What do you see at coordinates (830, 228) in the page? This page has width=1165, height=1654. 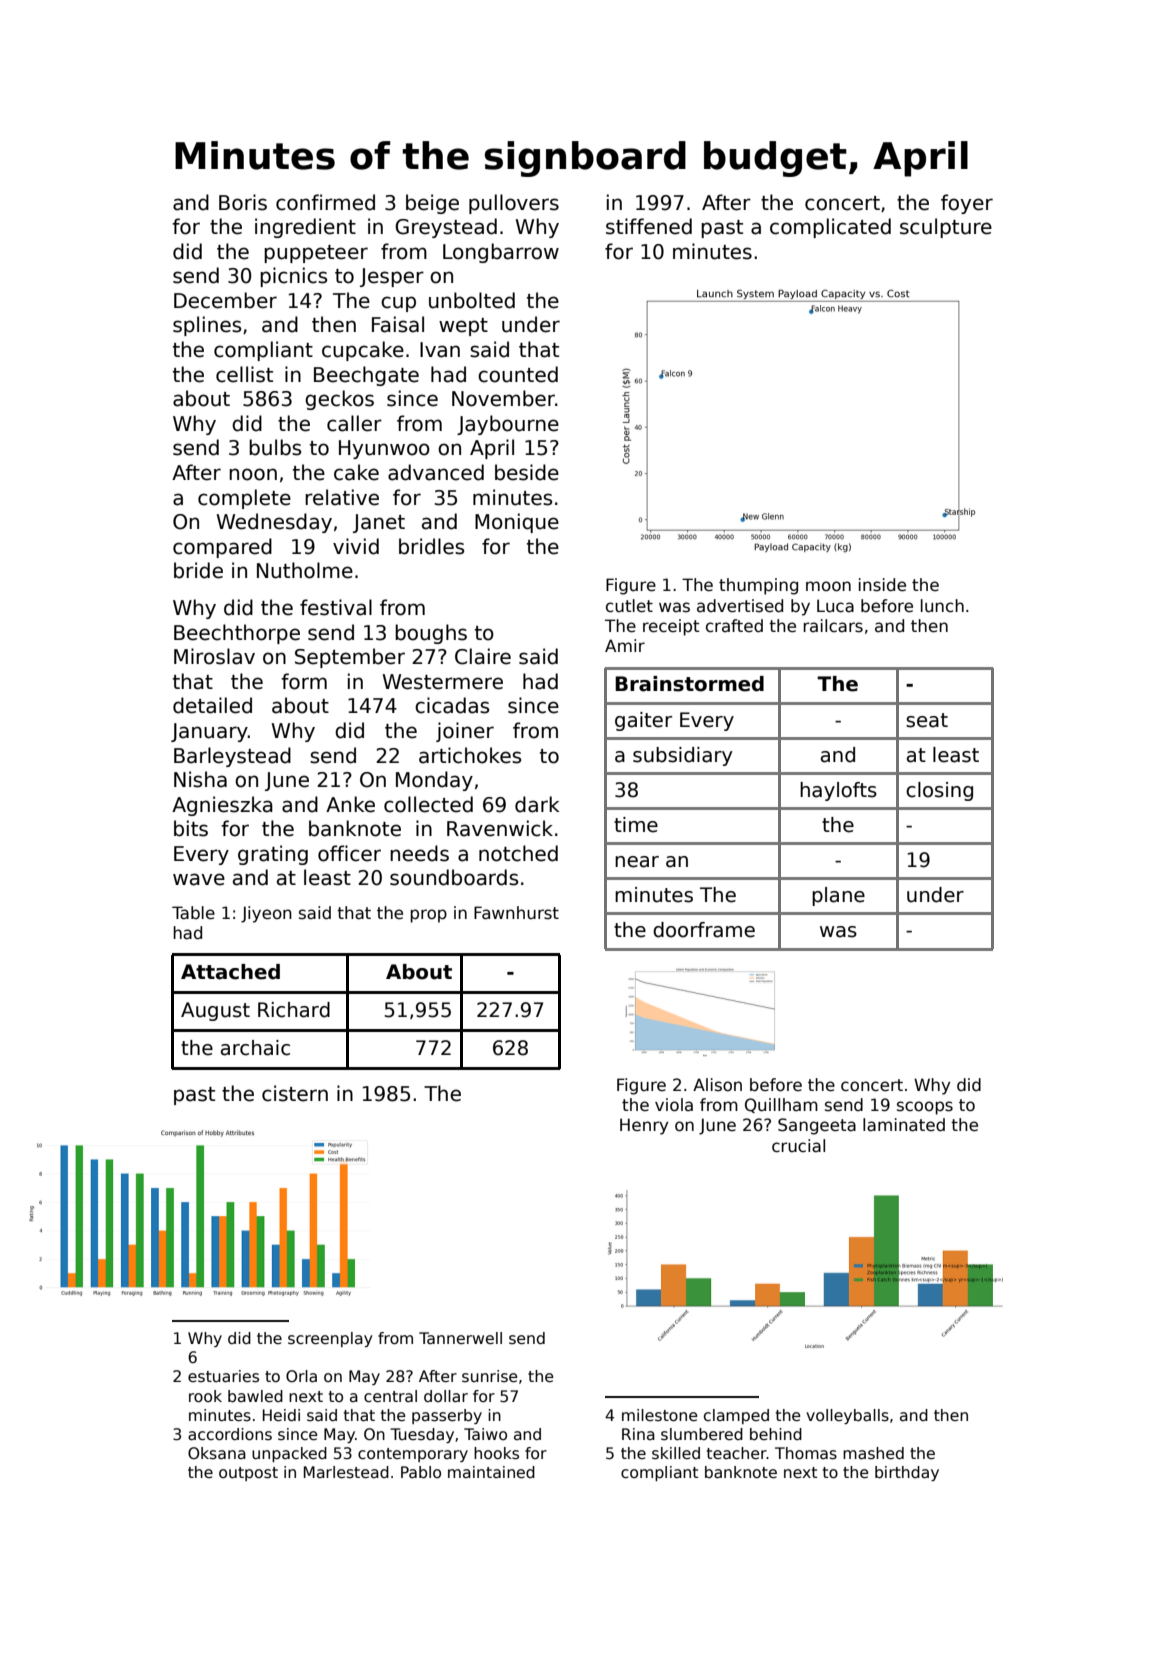 I see `complicated` at bounding box center [830, 228].
